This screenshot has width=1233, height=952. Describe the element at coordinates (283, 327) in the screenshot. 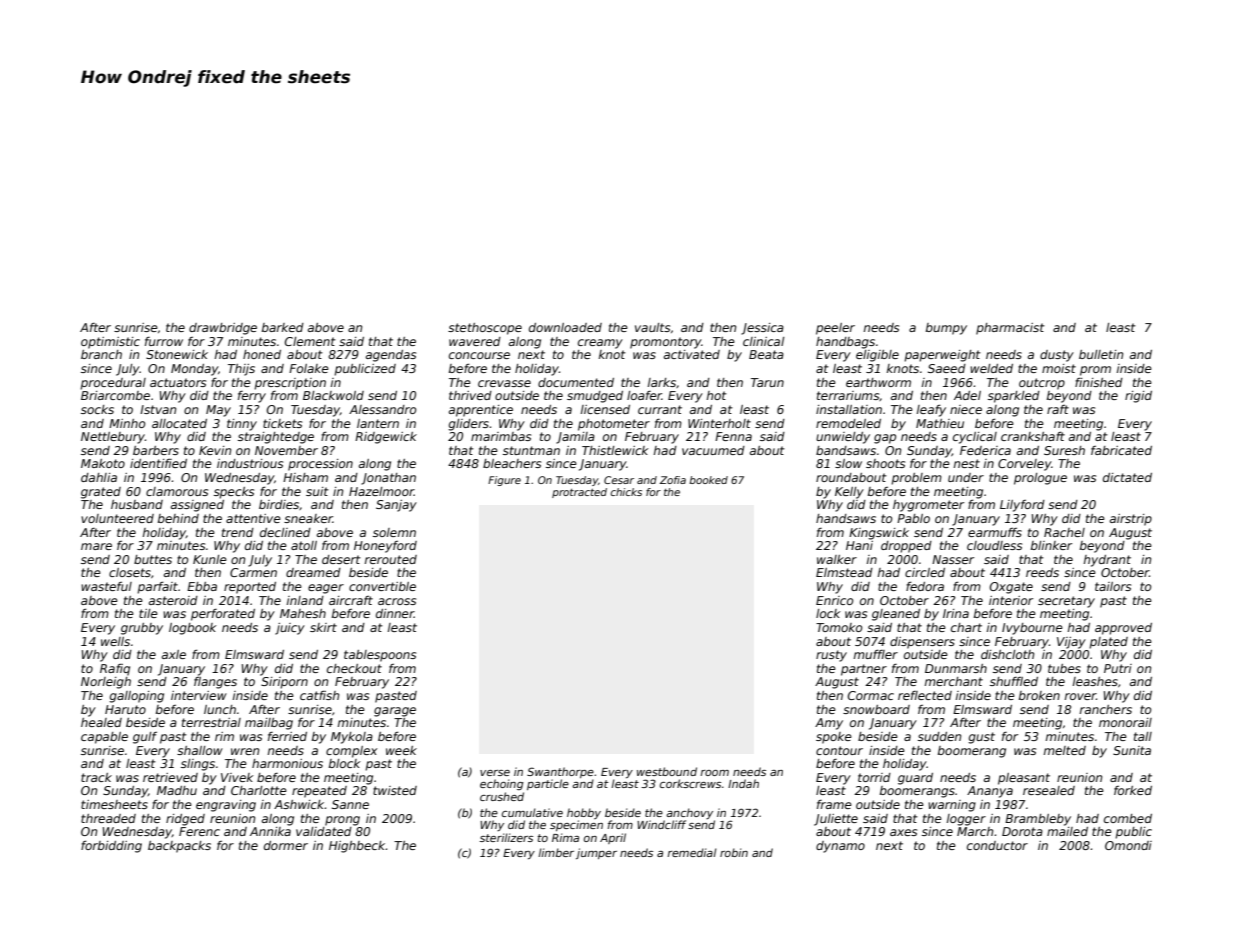

I see `barked` at that location.
